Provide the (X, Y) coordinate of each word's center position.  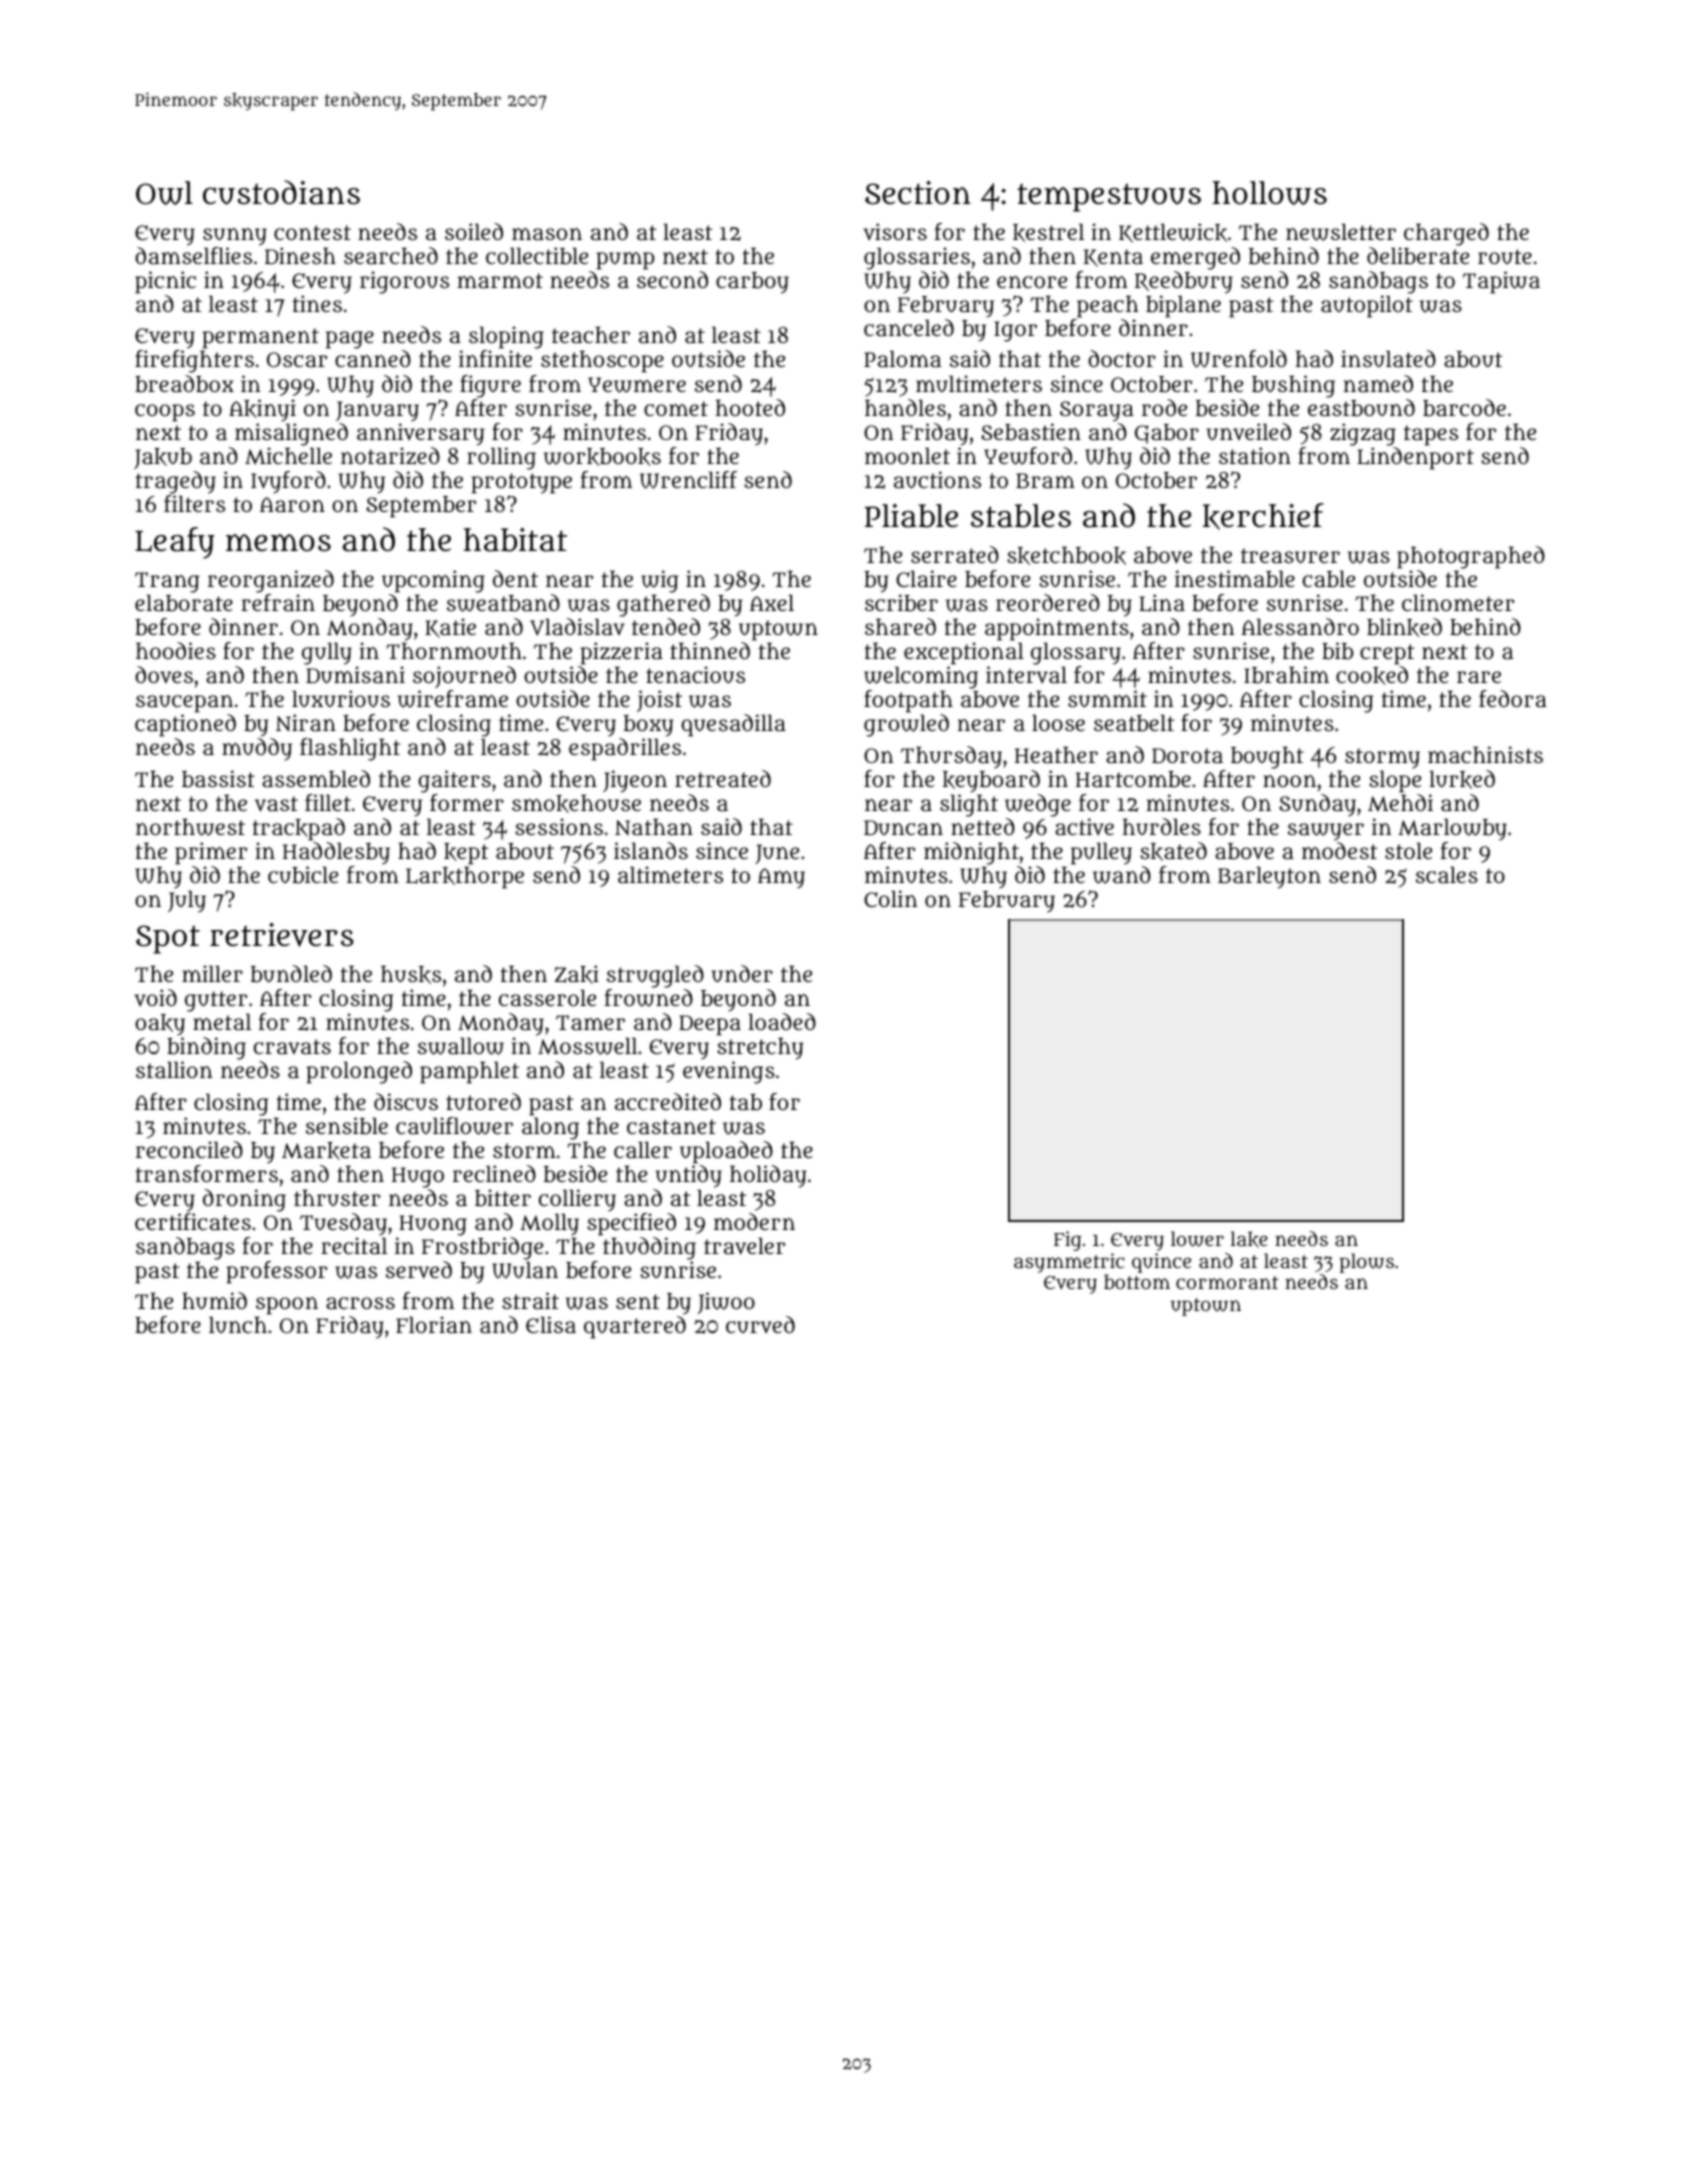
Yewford (1028, 456)
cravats (292, 1046)
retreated (723, 778)
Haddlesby (336, 853)
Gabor (1167, 434)
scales (1447, 874)
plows (1366, 1263)
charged (1446, 234)
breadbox (184, 384)
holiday (768, 1176)
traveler (744, 1246)
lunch (238, 1324)
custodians (281, 192)
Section (918, 193)
